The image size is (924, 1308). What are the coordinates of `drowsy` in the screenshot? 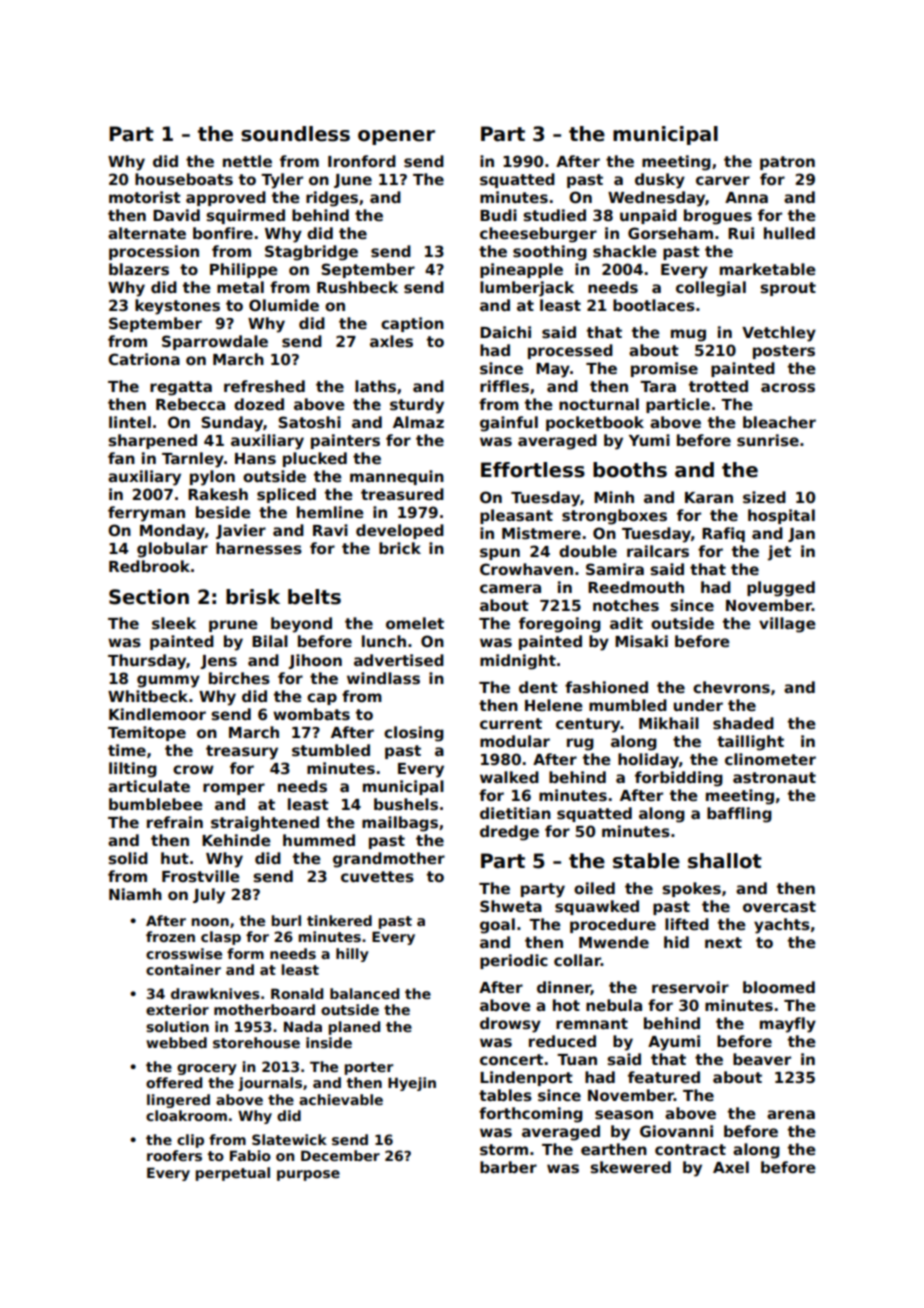 It's located at (510, 1025).
